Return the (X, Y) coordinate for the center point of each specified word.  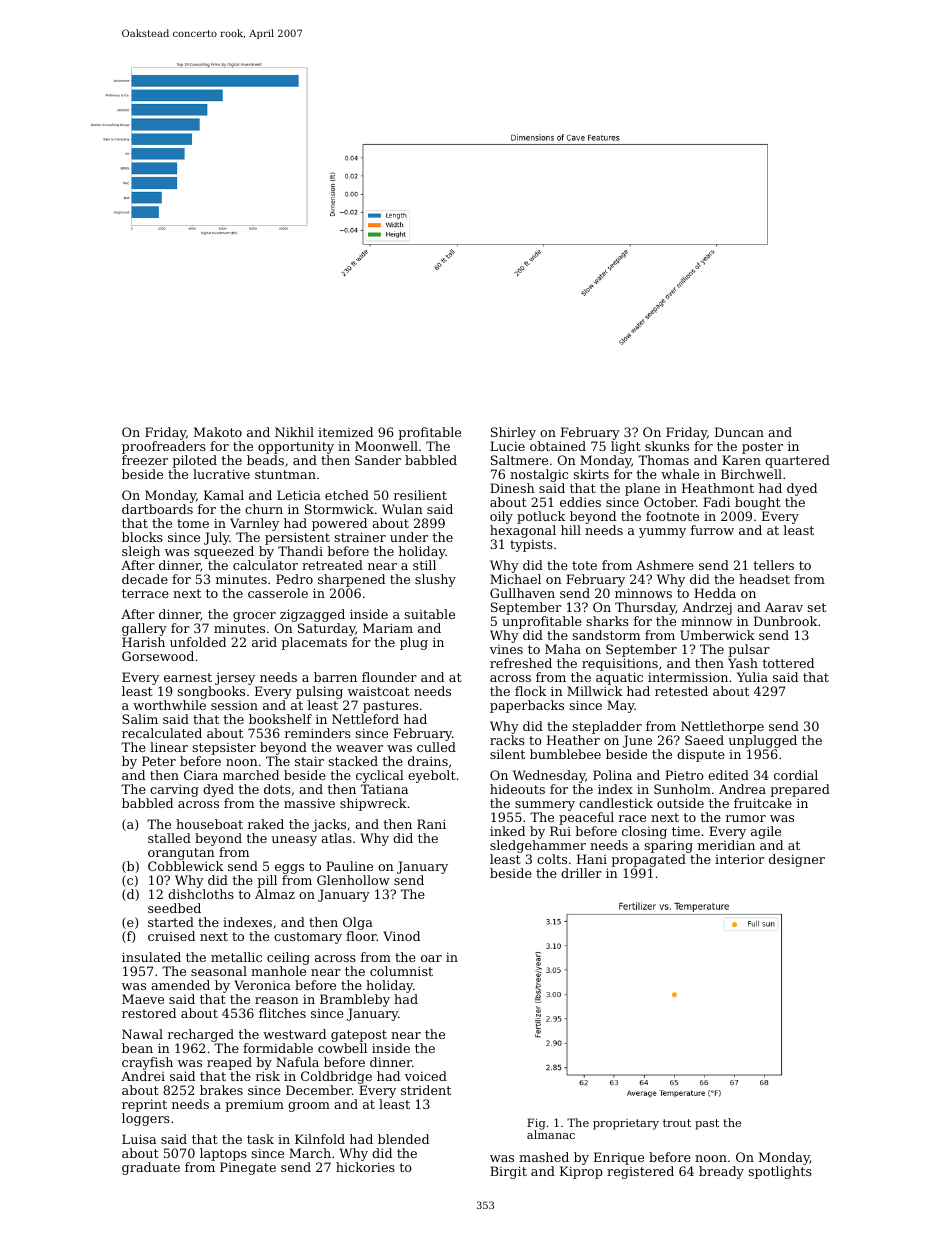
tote (584, 565)
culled (436, 747)
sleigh (141, 552)
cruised (171, 936)
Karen (741, 460)
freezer (145, 460)
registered (640, 1172)
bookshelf (280, 719)
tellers (773, 565)
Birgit (508, 1172)
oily (501, 517)
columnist (401, 971)
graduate (151, 1168)
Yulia (752, 677)
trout (677, 1123)
